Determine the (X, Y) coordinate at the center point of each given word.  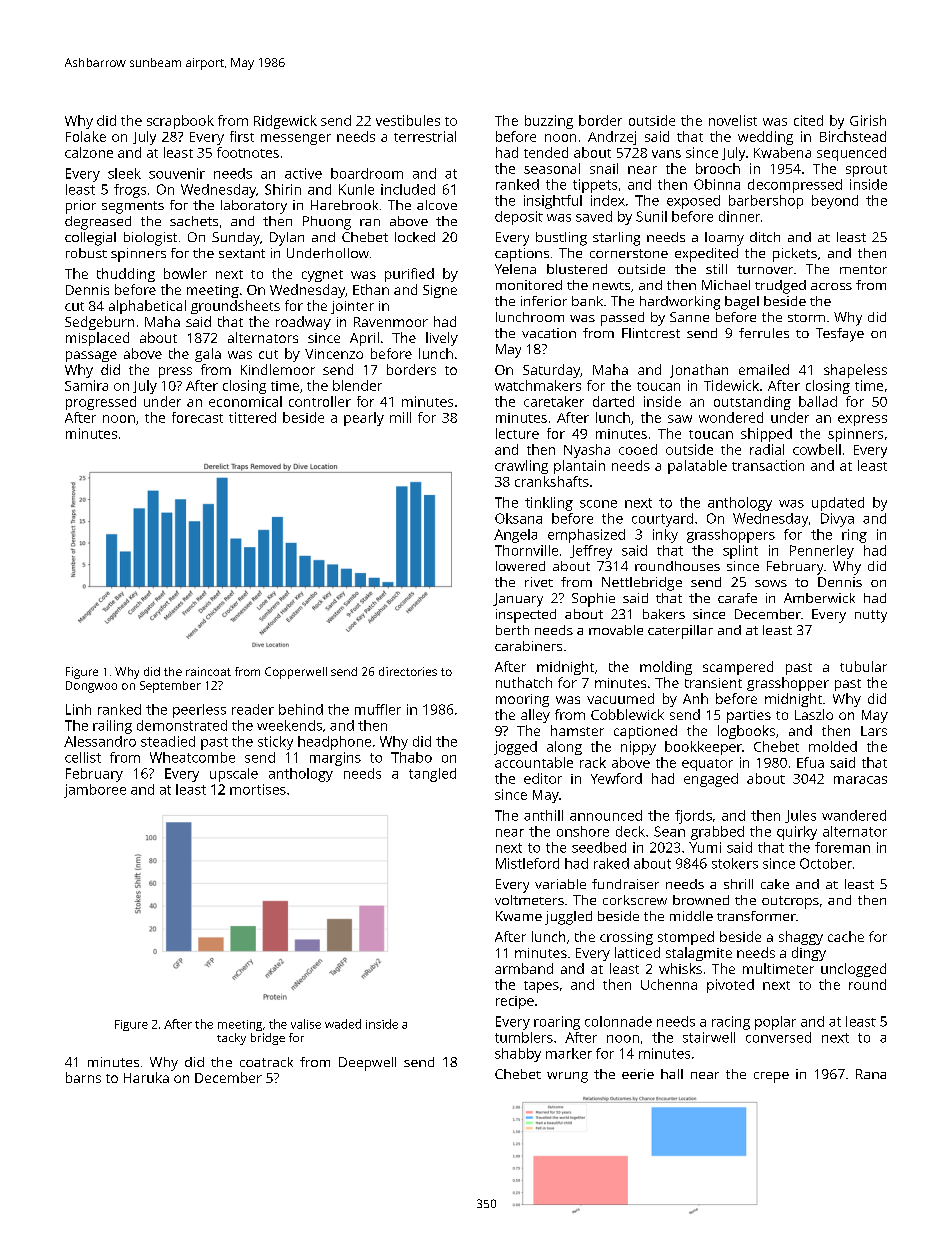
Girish (868, 120)
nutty (871, 616)
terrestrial (425, 136)
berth (512, 630)
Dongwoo (91, 687)
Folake (86, 136)
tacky (231, 1039)
